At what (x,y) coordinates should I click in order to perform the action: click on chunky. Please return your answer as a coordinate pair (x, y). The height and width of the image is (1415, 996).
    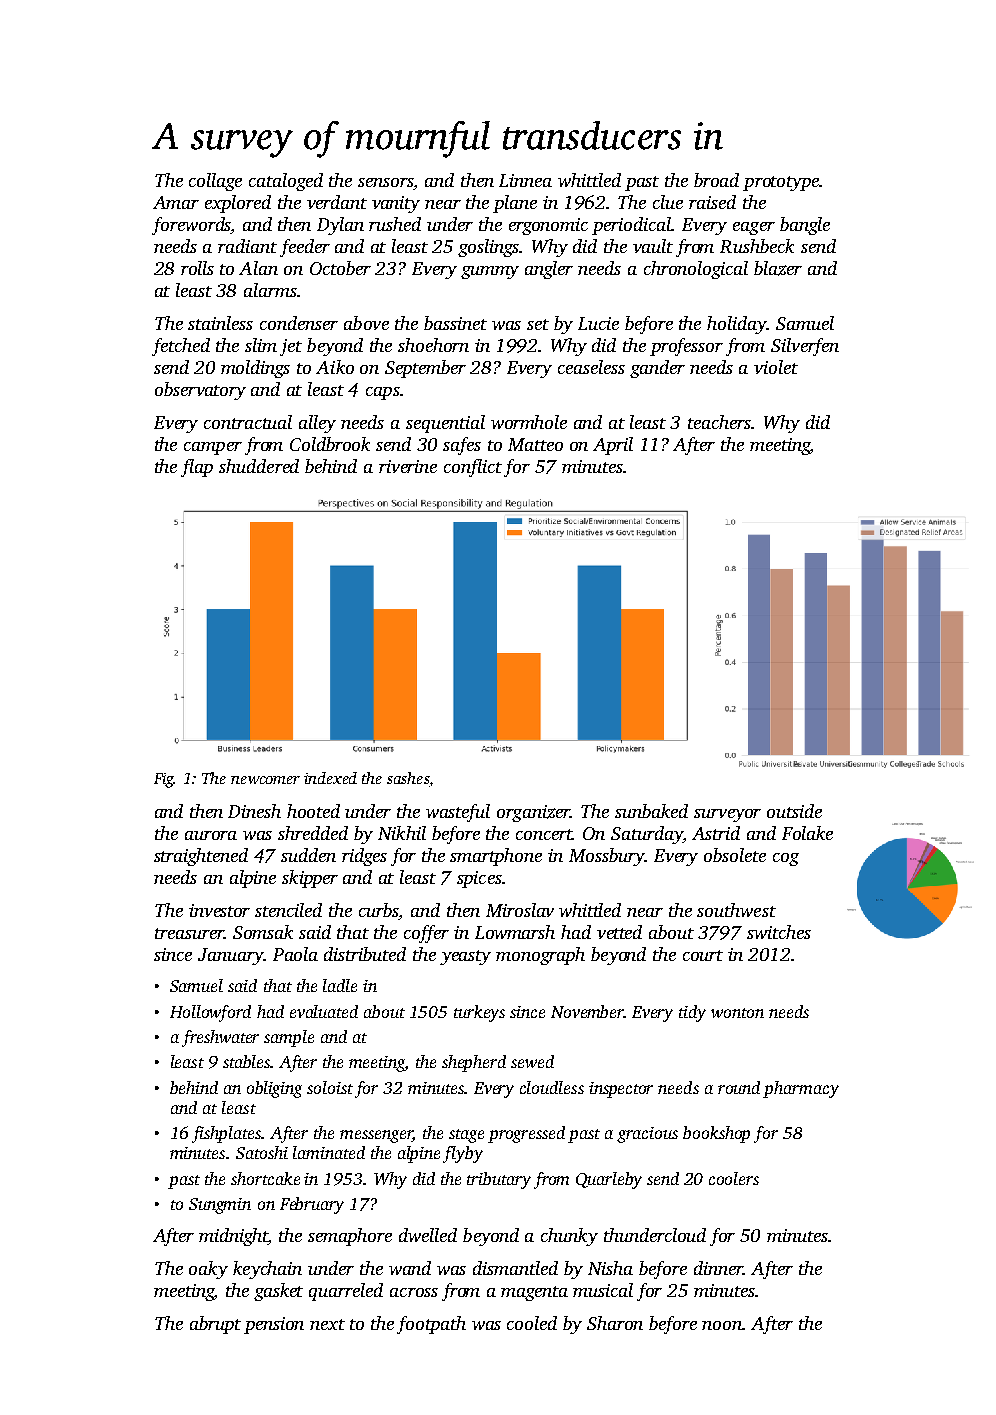
    Looking at the image, I should click on (569, 1237).
